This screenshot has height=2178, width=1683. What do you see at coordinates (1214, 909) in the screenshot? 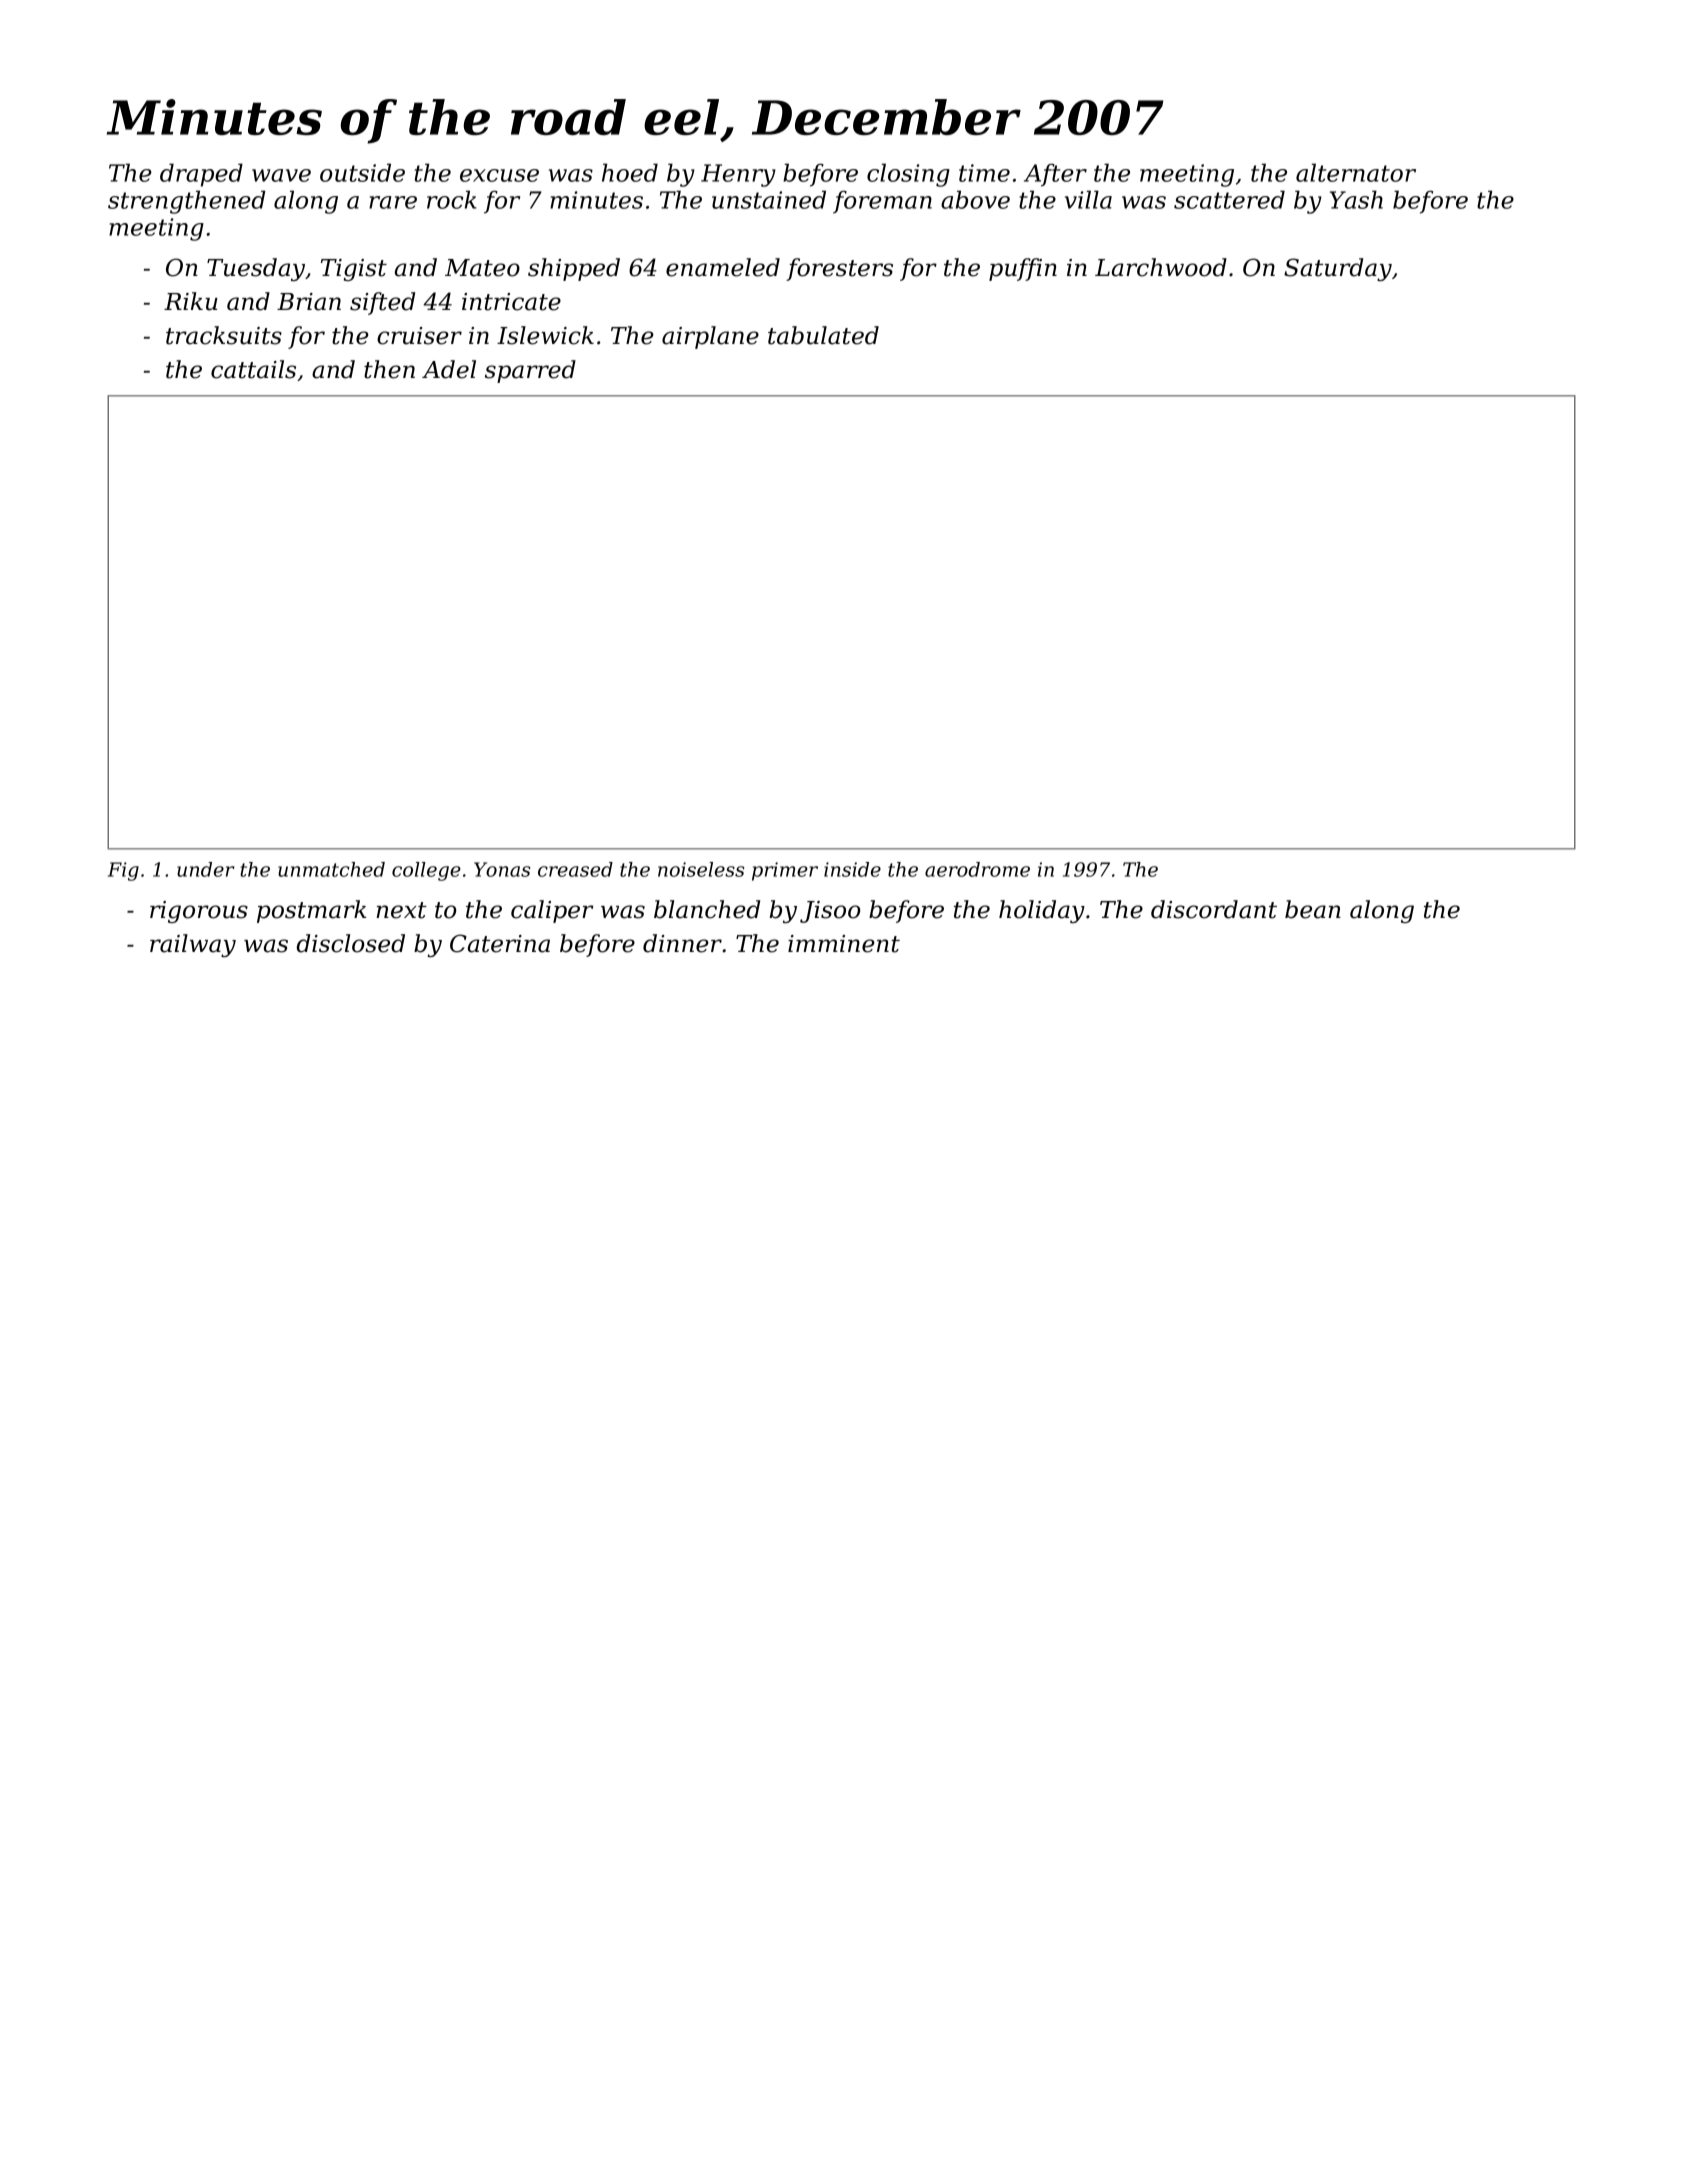
I see `discordant` at bounding box center [1214, 909].
